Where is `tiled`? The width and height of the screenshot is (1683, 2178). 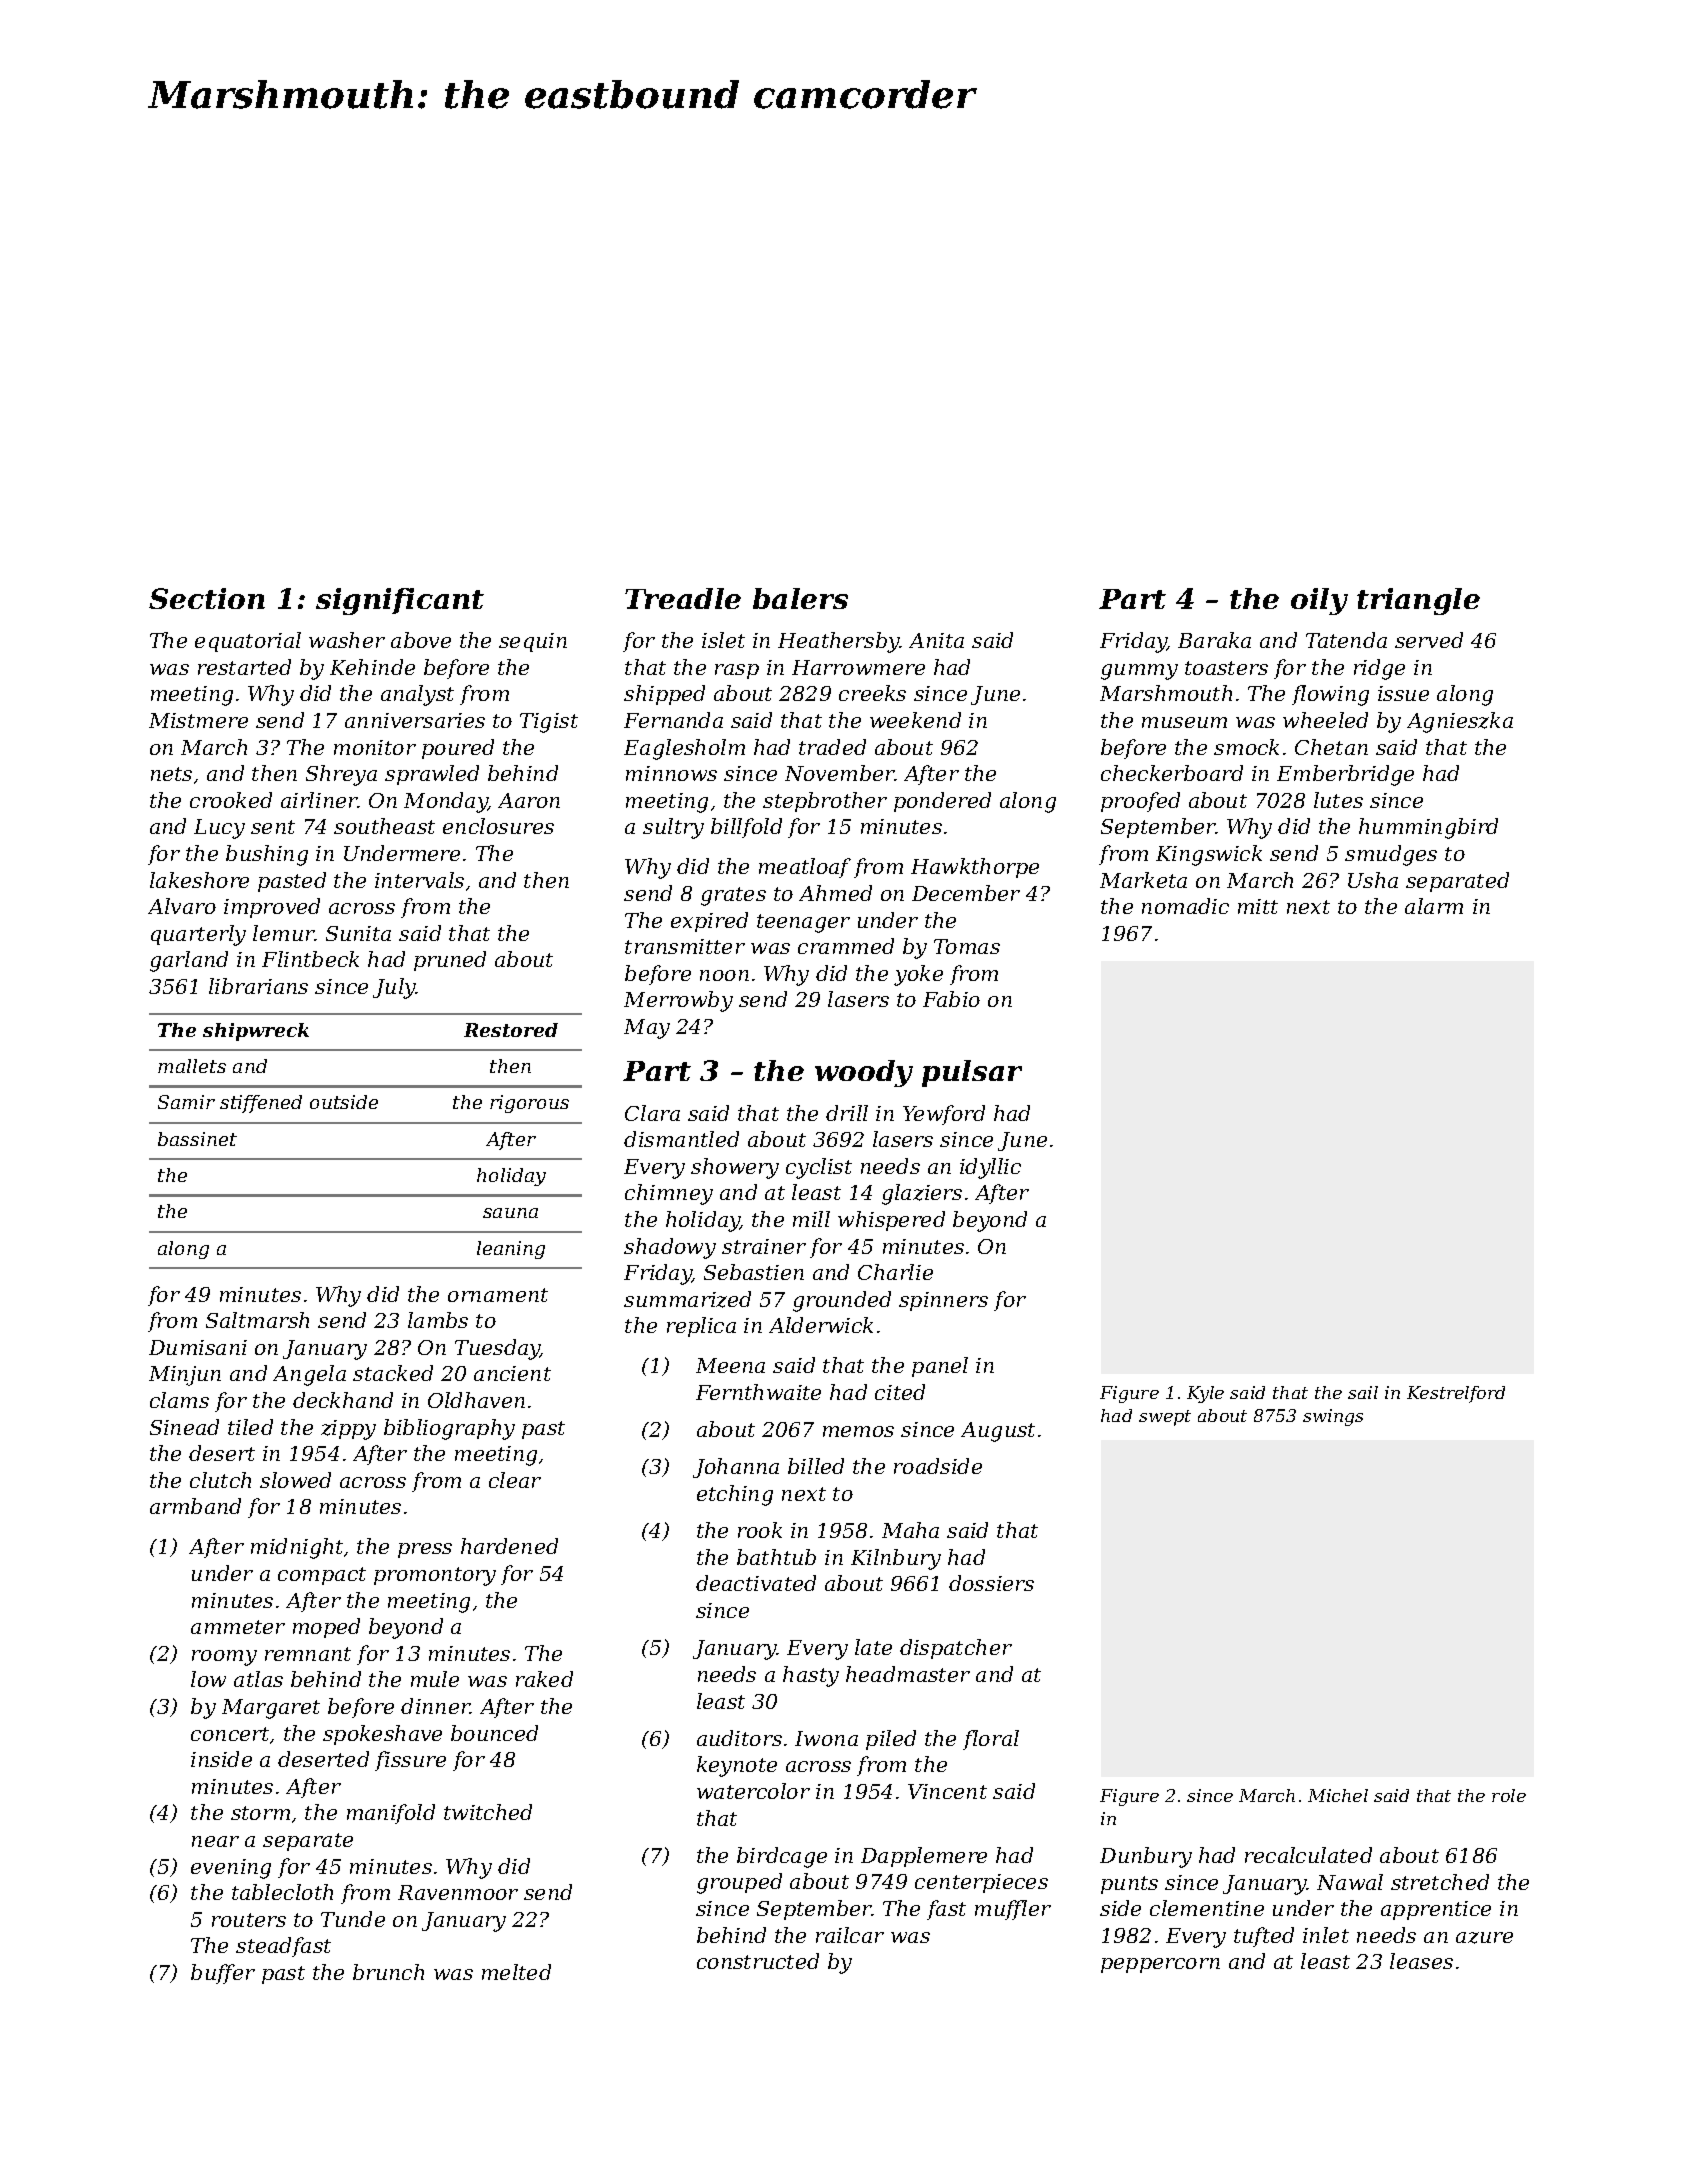
tiled is located at coordinates (250, 1427).
